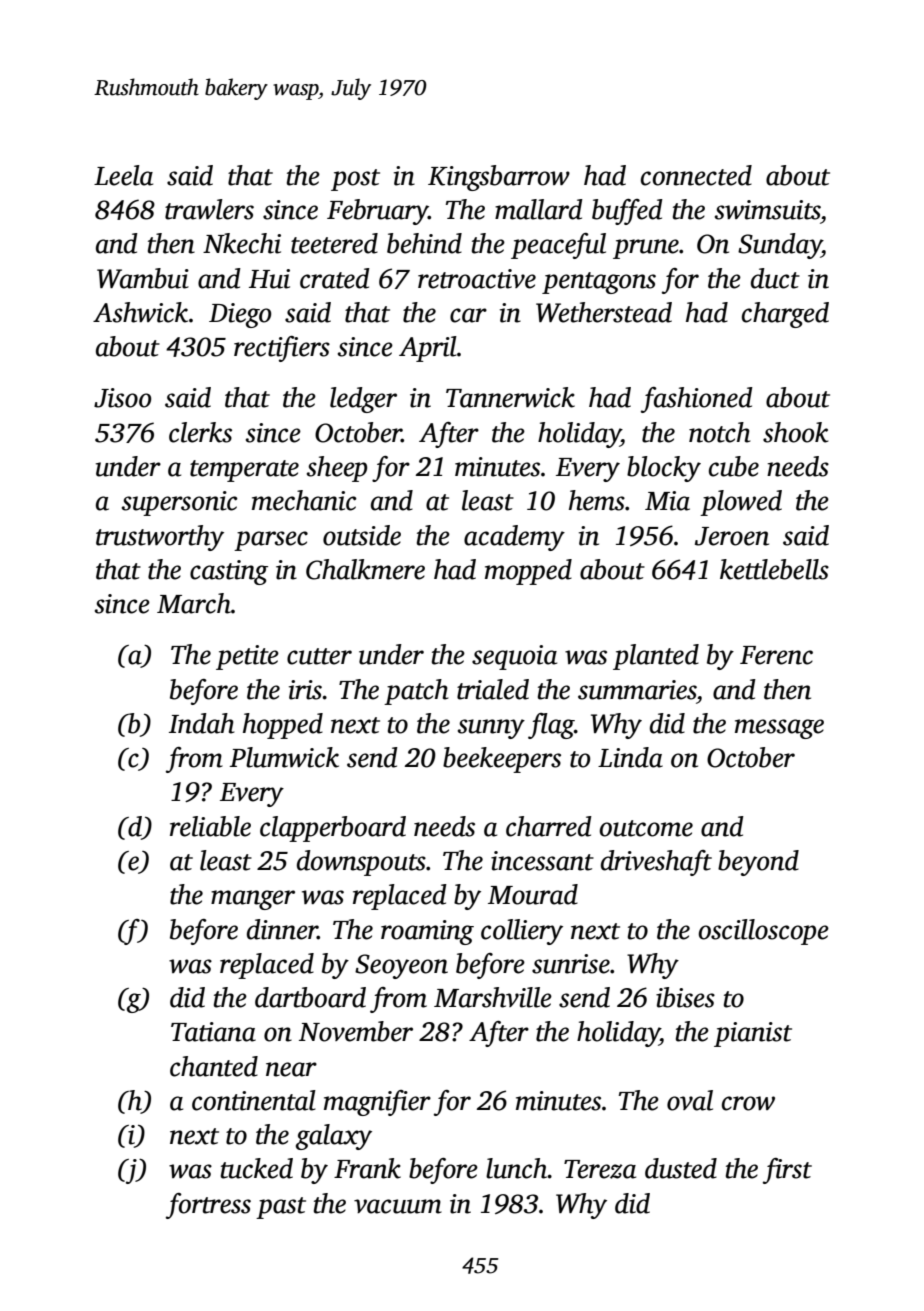  What do you see at coordinates (254, 1100) in the document?
I see `continental` at bounding box center [254, 1100].
